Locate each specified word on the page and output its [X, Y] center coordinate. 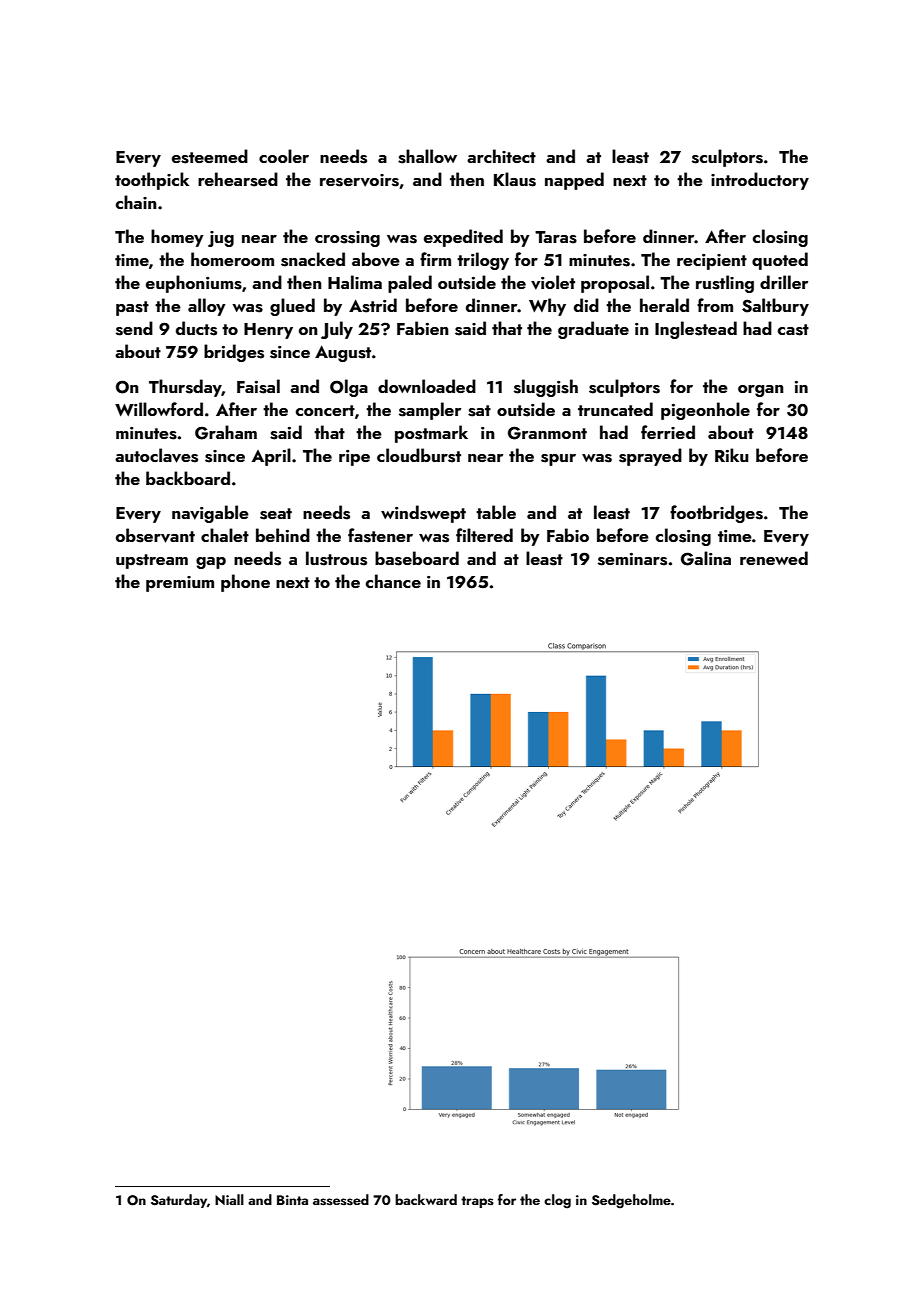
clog [557, 1201]
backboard [188, 478]
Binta [292, 1200]
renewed [774, 558]
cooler [284, 156]
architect [501, 156]
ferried [668, 432]
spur [558, 460]
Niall [229, 1199]
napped [574, 181]
